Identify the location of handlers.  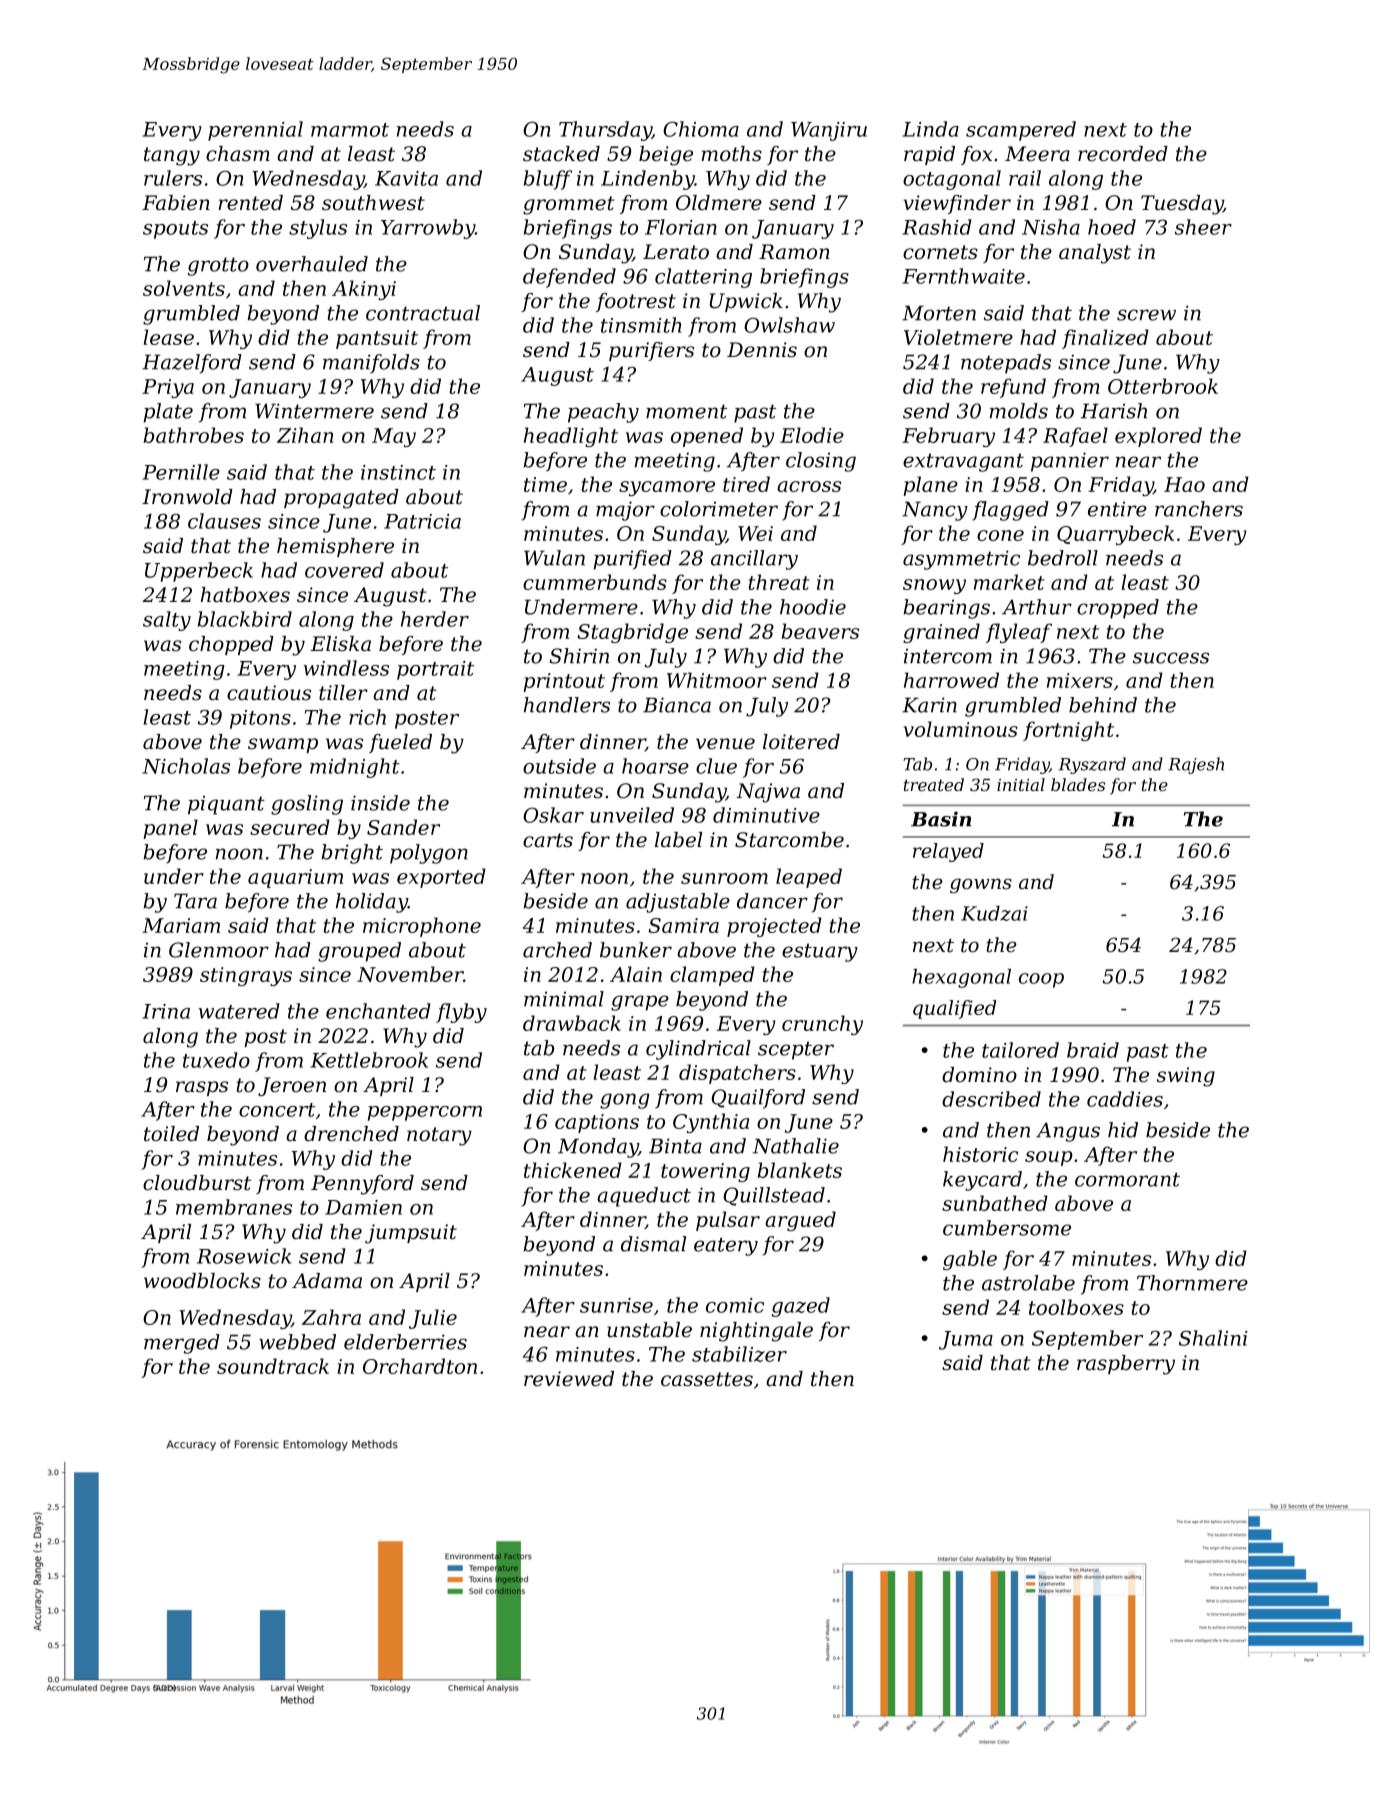
(567, 705).
